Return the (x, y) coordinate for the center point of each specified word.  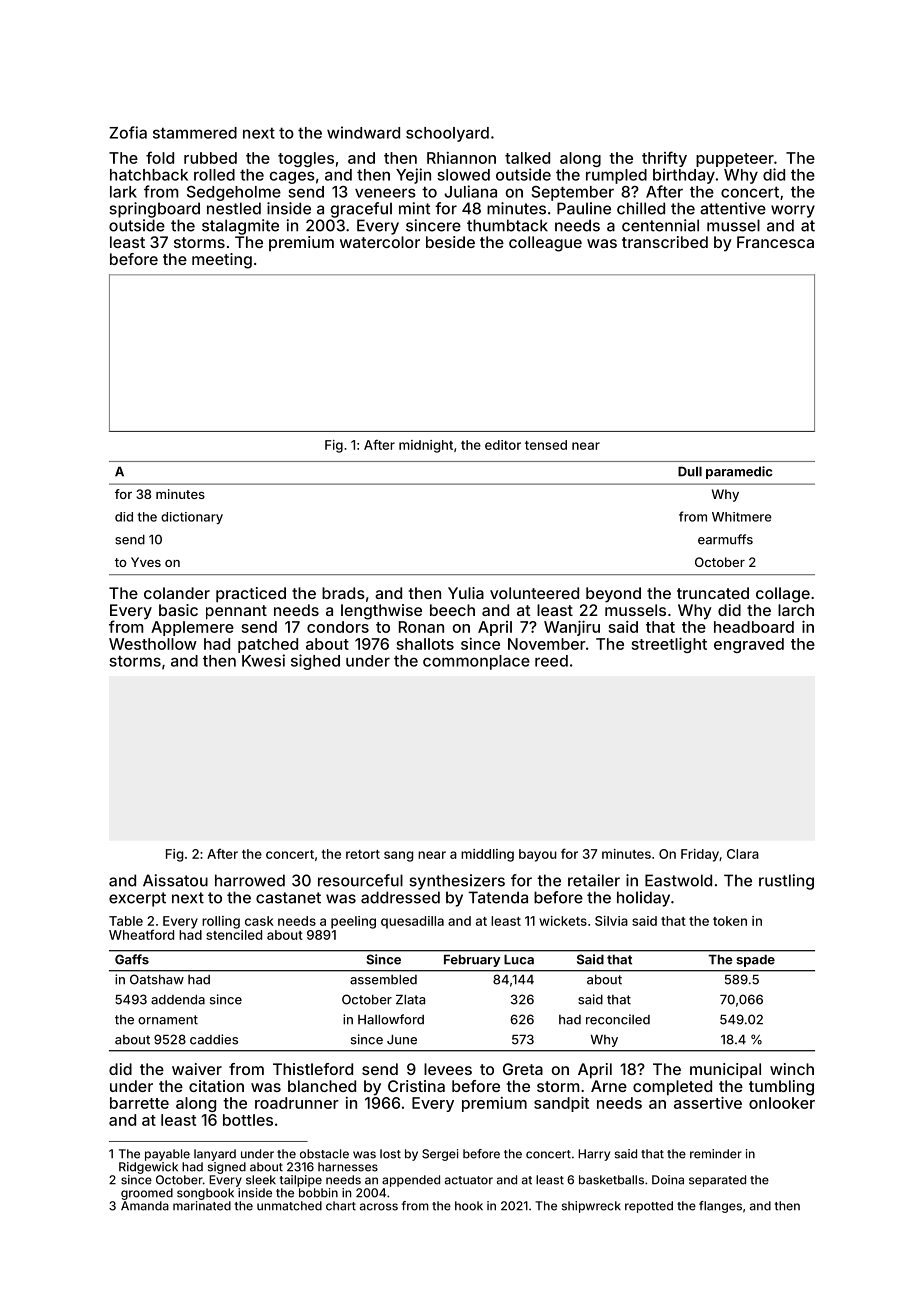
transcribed (665, 242)
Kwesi (263, 660)
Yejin (413, 176)
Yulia (466, 593)
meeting (222, 261)
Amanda (145, 1206)
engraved (749, 645)
